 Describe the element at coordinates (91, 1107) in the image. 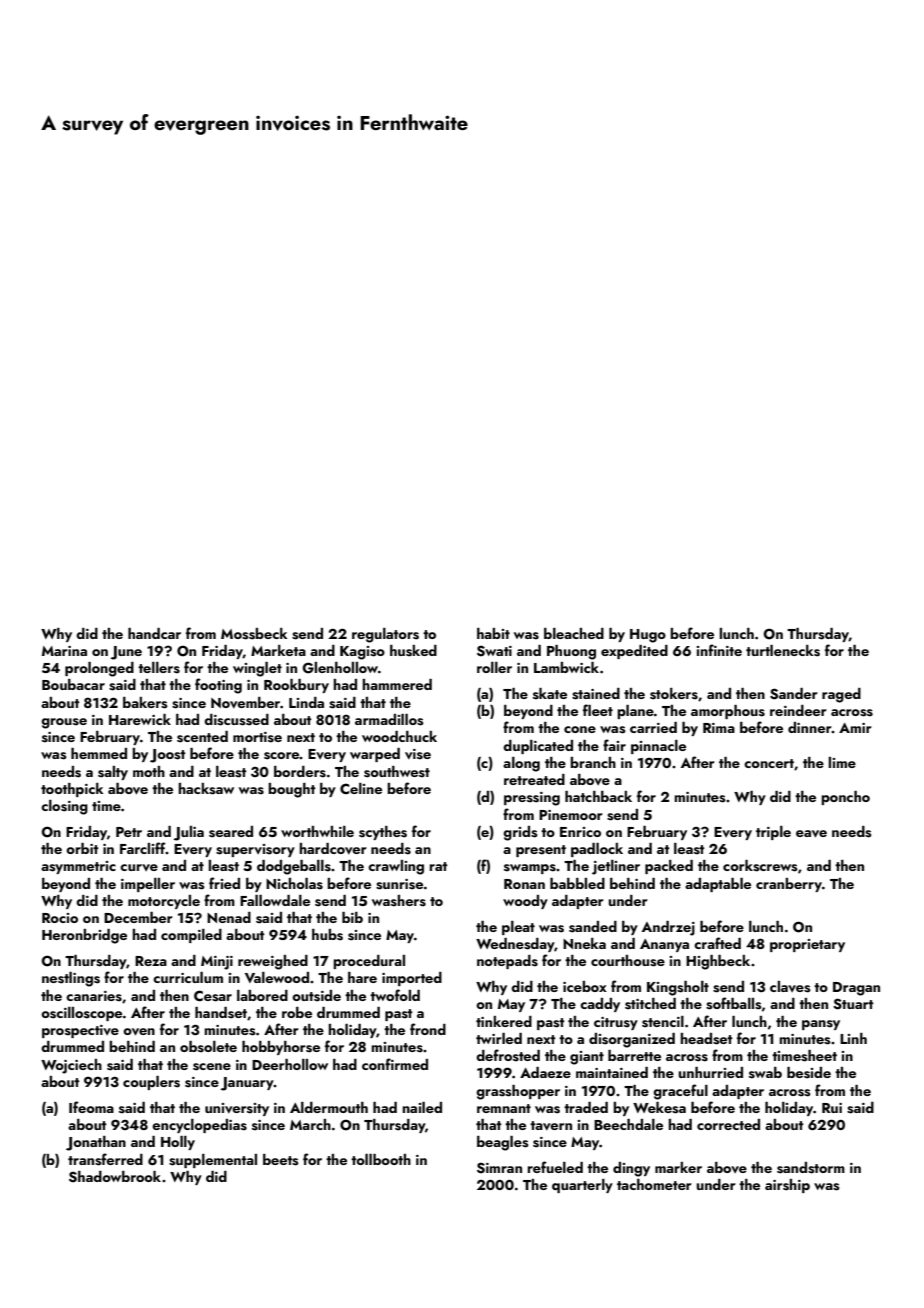

I see `Ifeoma` at that location.
